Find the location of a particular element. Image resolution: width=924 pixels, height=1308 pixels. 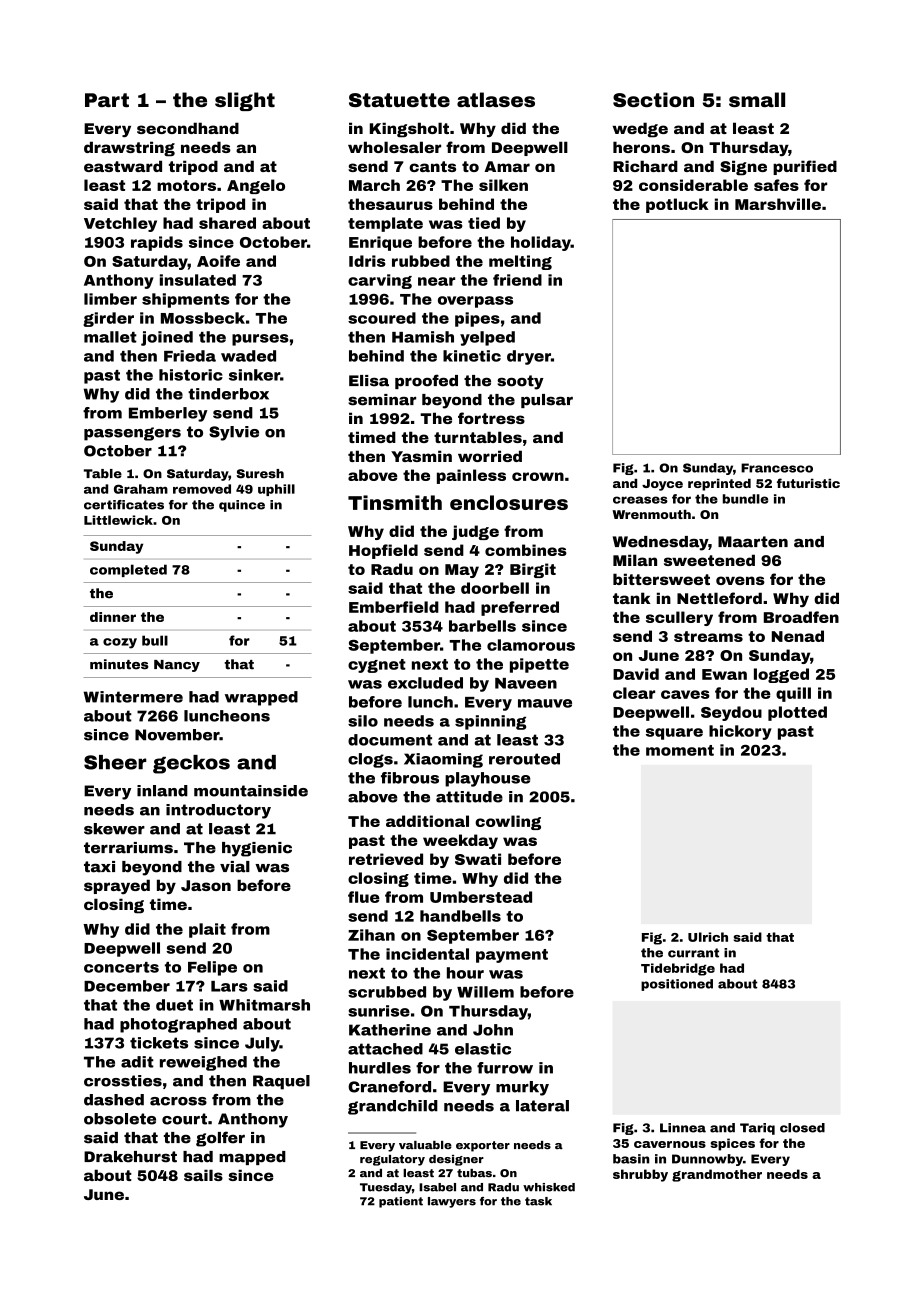

Tidebridge is located at coordinates (678, 969).
